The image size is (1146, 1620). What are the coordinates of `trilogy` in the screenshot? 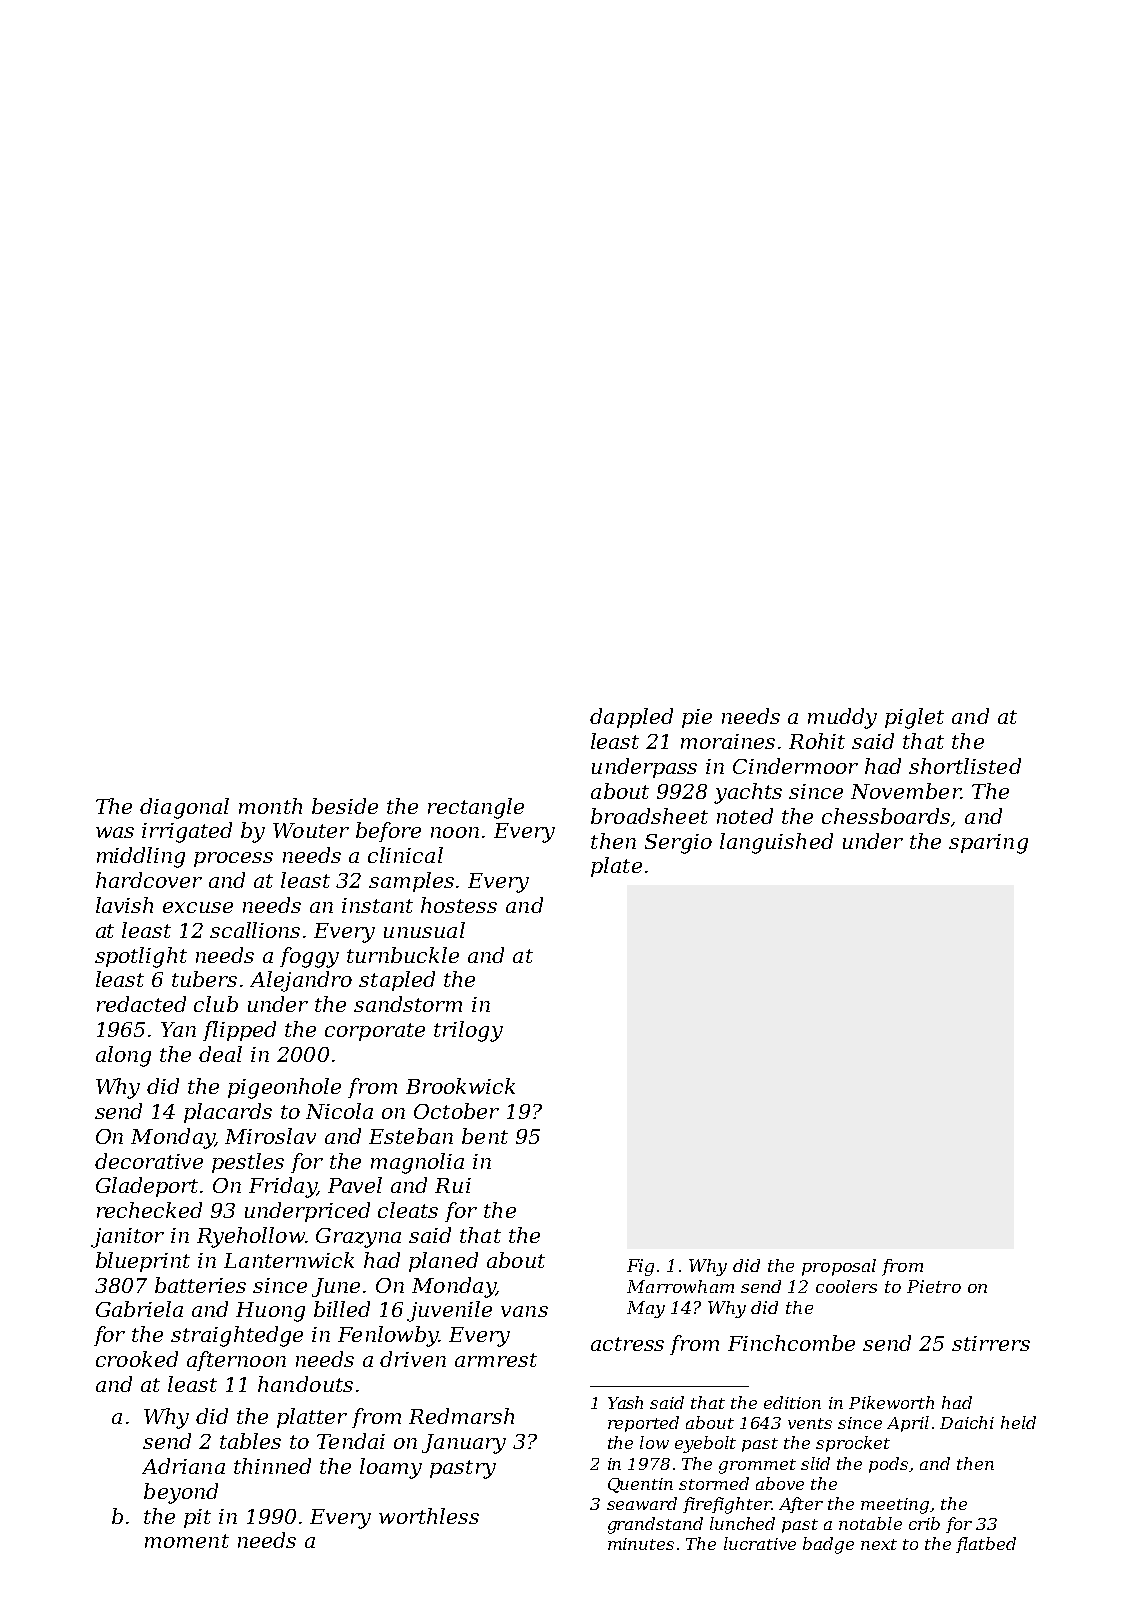 It's located at (468, 1031).
